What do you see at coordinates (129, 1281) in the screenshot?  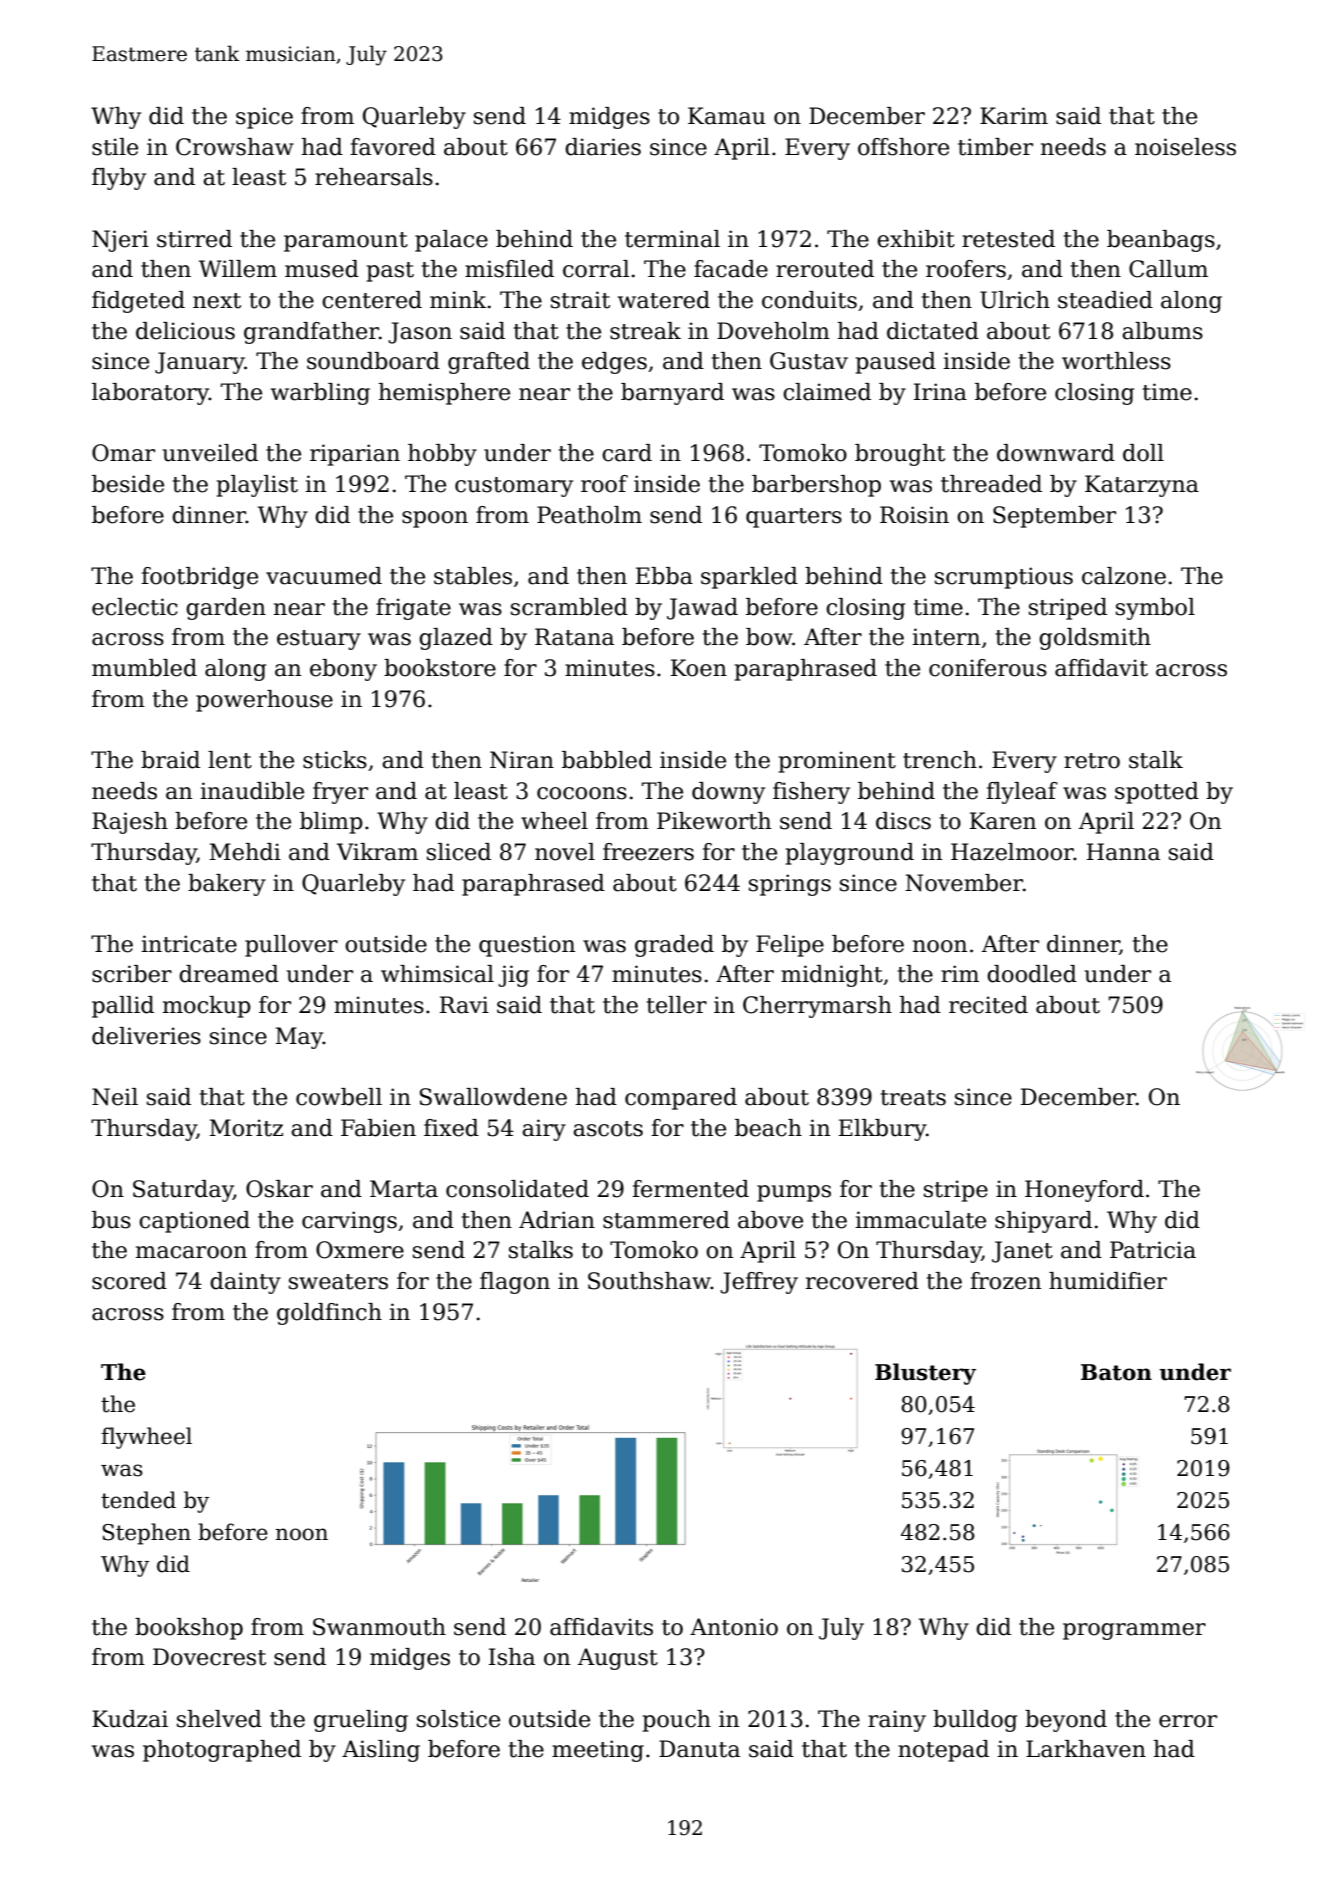 I see `scored` at bounding box center [129, 1281].
